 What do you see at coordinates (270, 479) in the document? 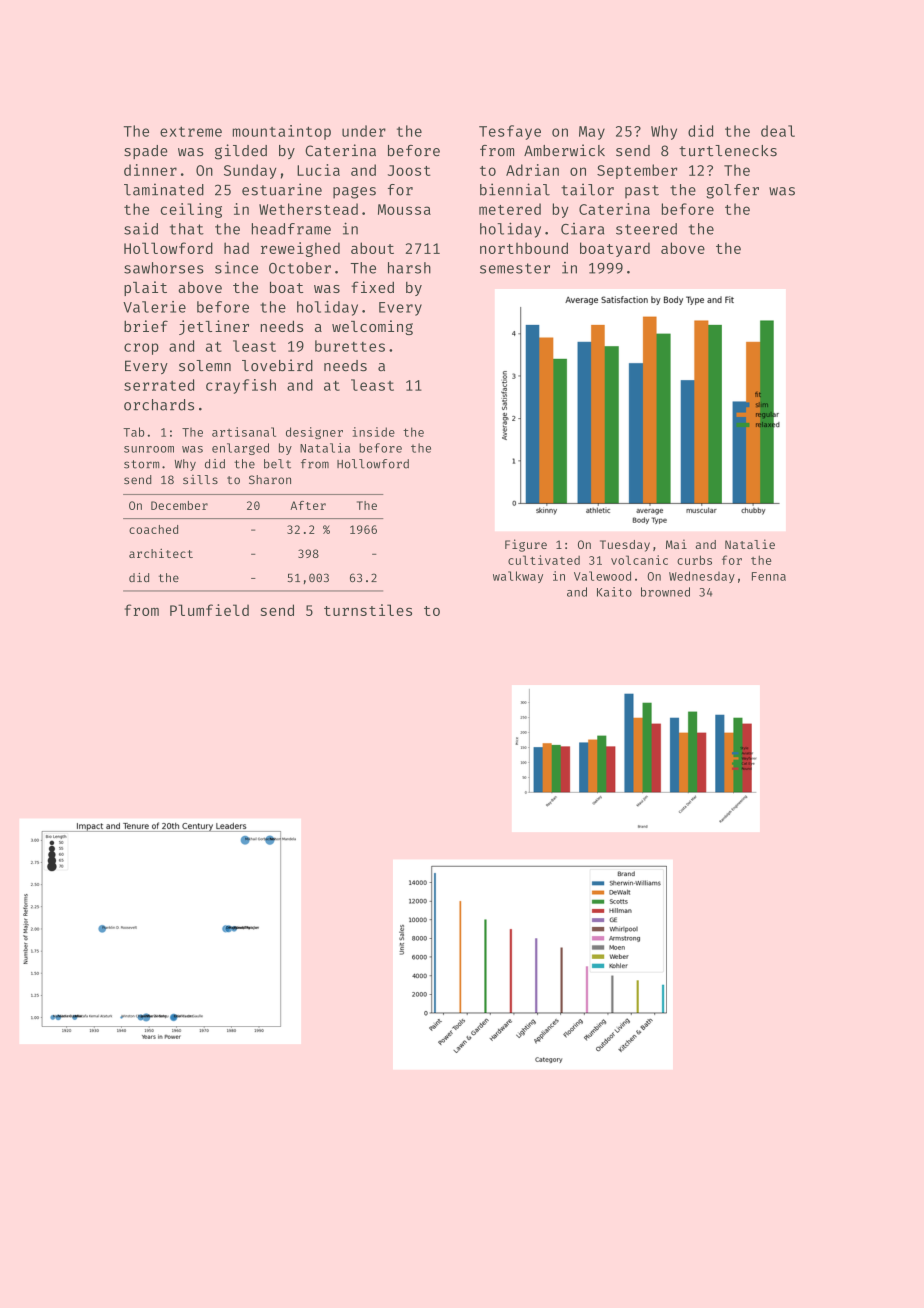
I see `Sharon` at bounding box center [270, 479].
